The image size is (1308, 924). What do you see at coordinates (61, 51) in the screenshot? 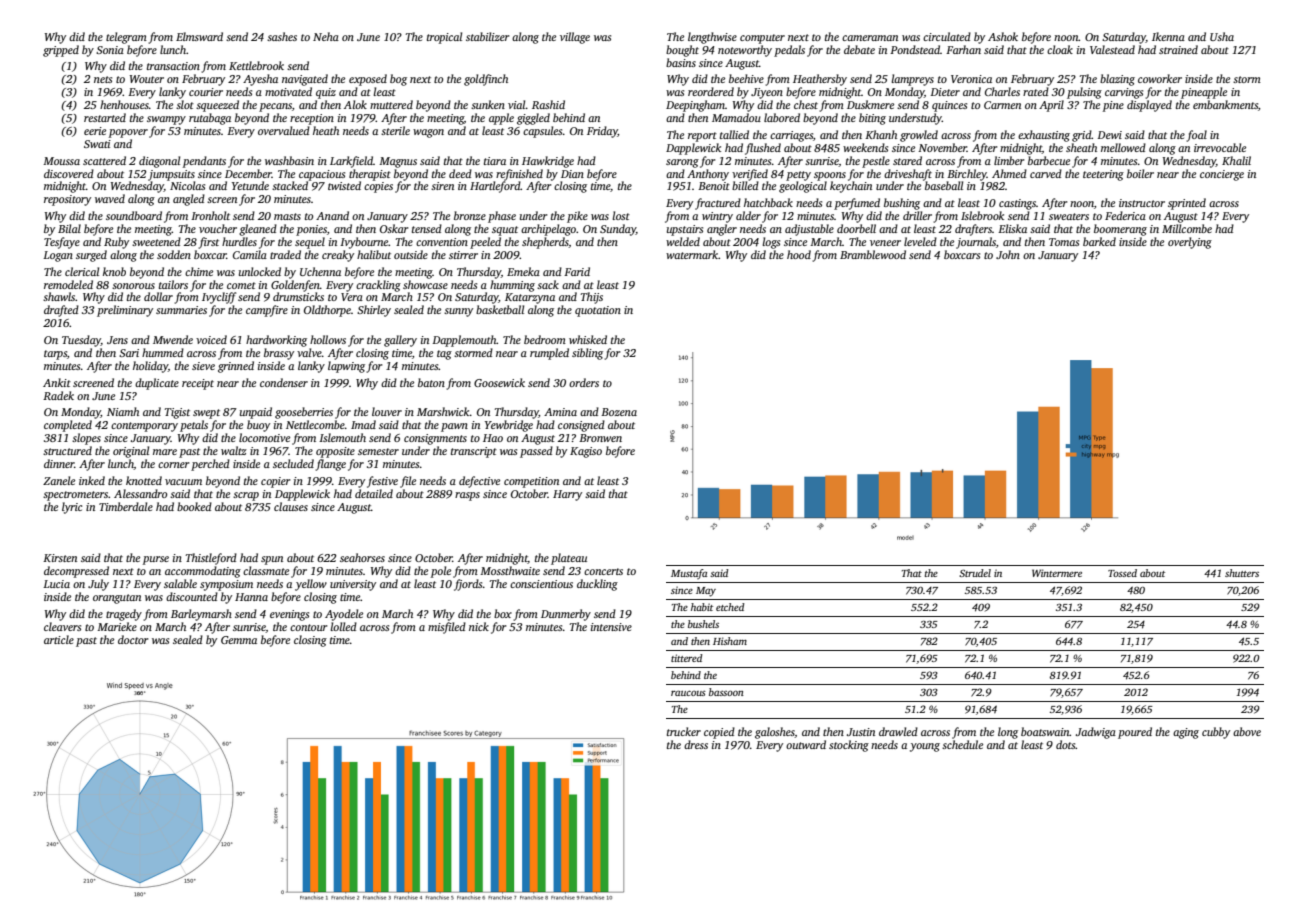
I see `gripped` at bounding box center [61, 51].
